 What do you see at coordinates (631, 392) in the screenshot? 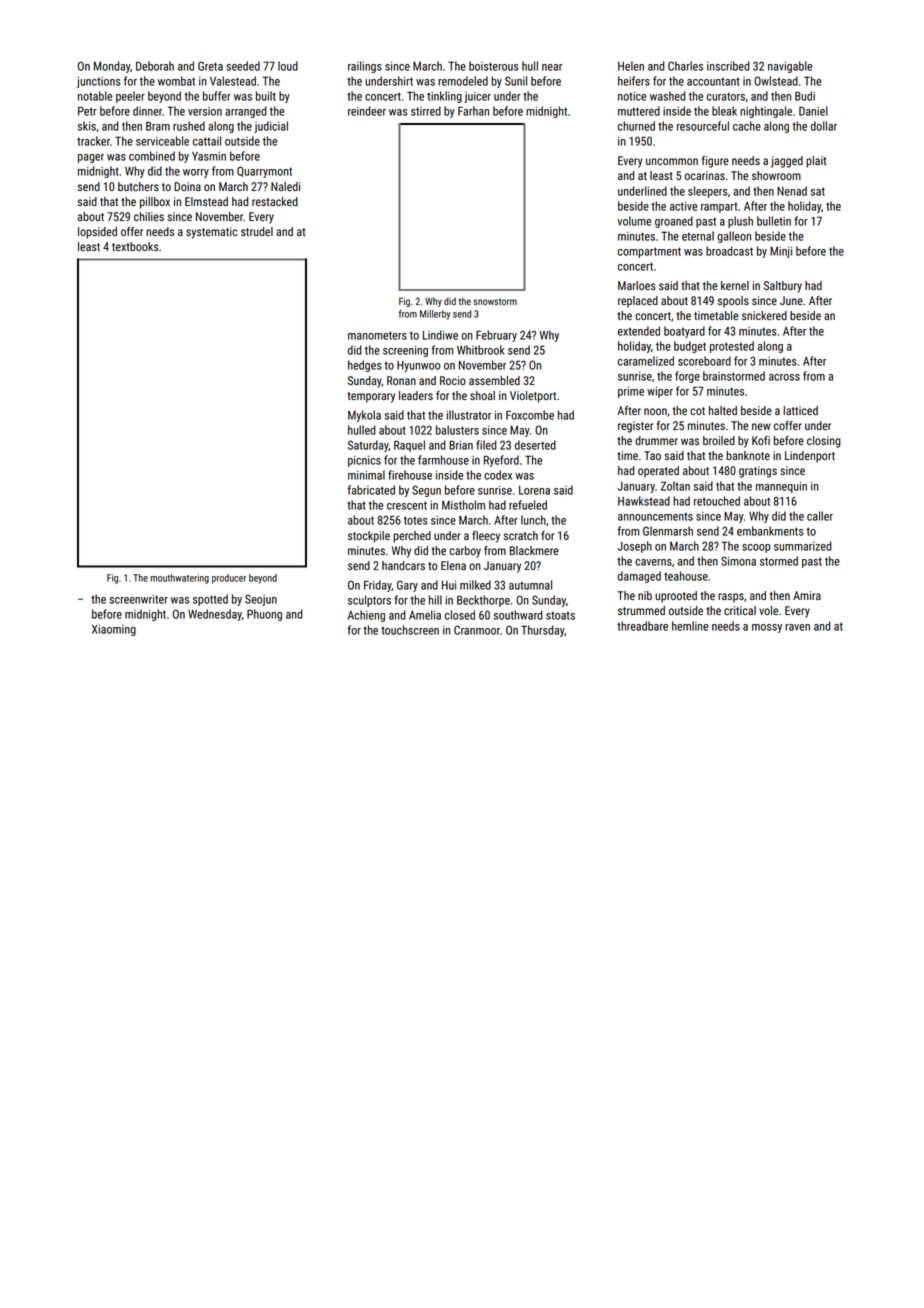
I see `prime` at bounding box center [631, 392].
